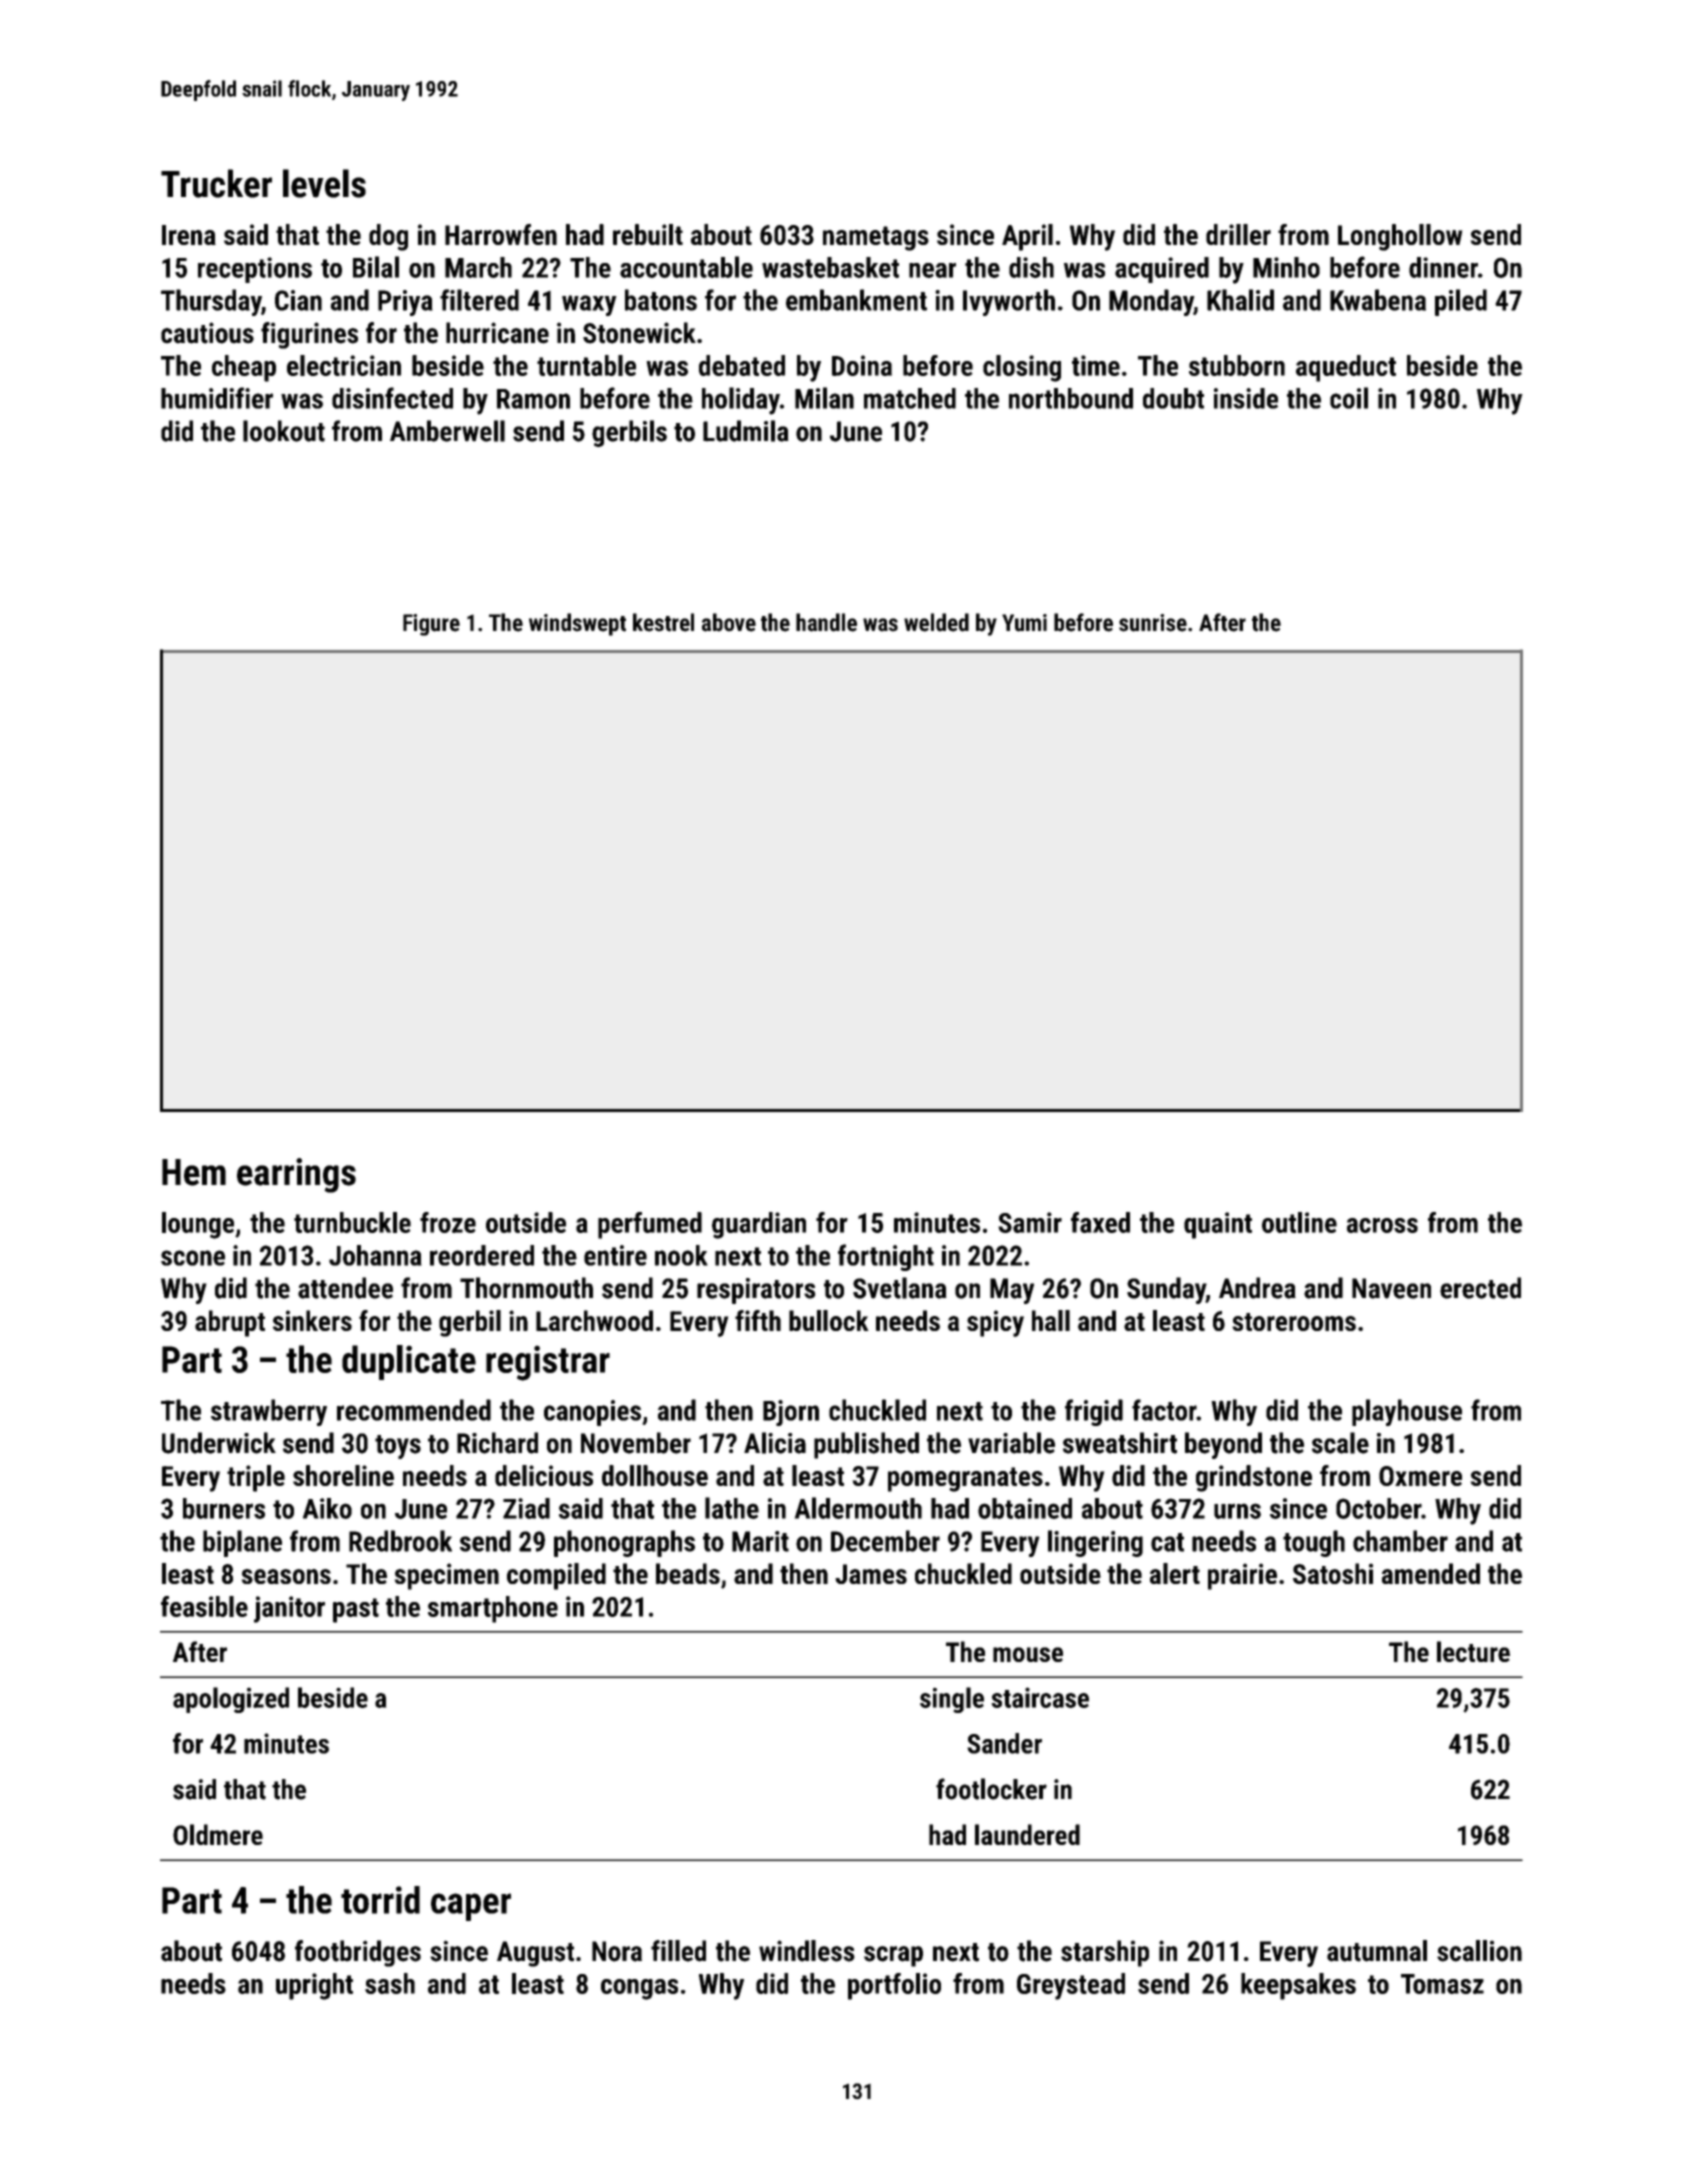 This screenshot has height=2178, width=1683. I want to click on torrid, so click(380, 1900).
